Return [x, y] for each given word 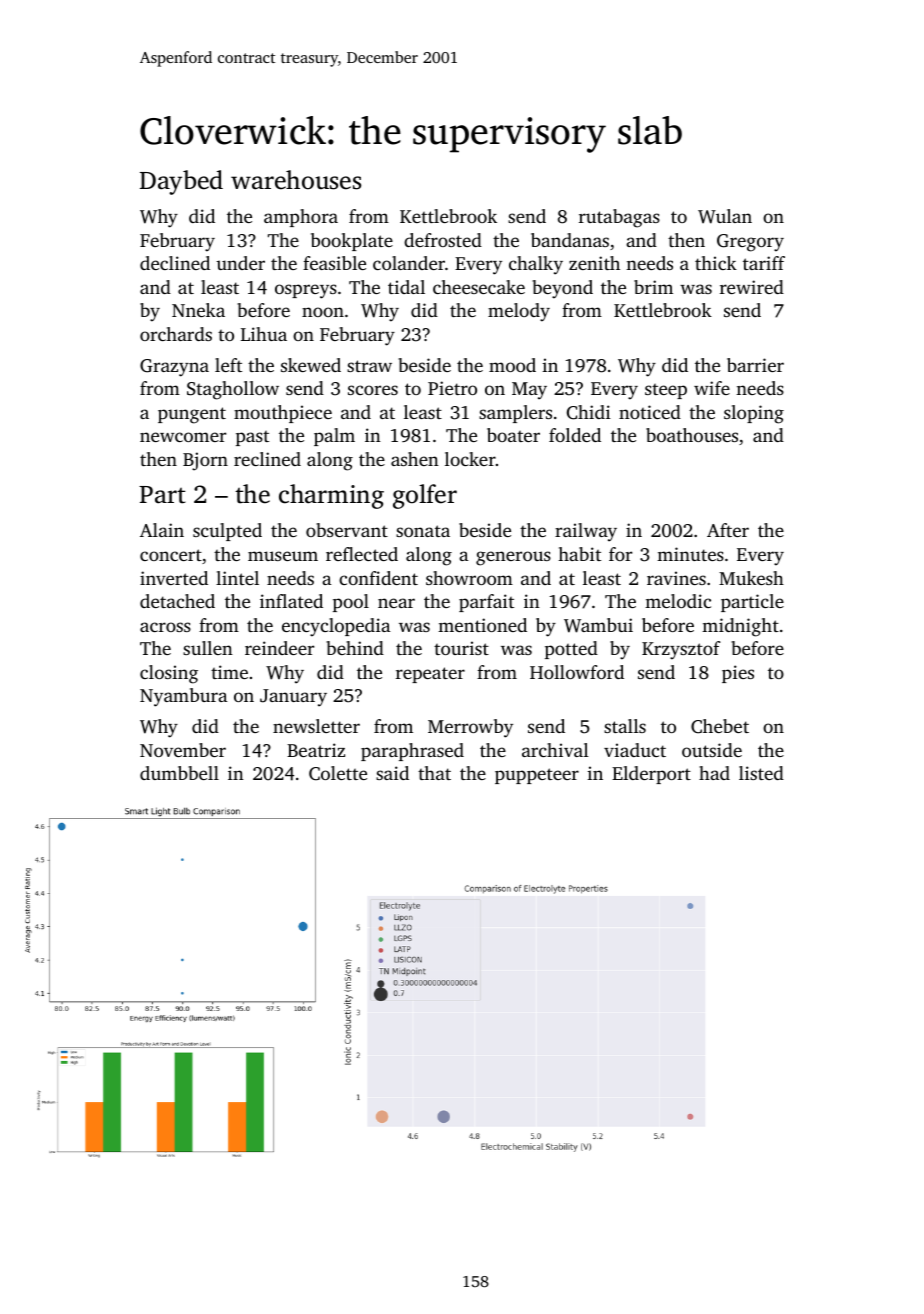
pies [738, 674]
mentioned [482, 625]
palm [334, 437]
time [229, 672]
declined [175, 263]
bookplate [352, 242]
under [240, 263]
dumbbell [179, 773]
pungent [192, 415]
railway [586, 532]
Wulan [725, 216]
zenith [594, 263]
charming [331, 496]
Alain [162, 530]
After [728, 530]
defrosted [443, 240]
